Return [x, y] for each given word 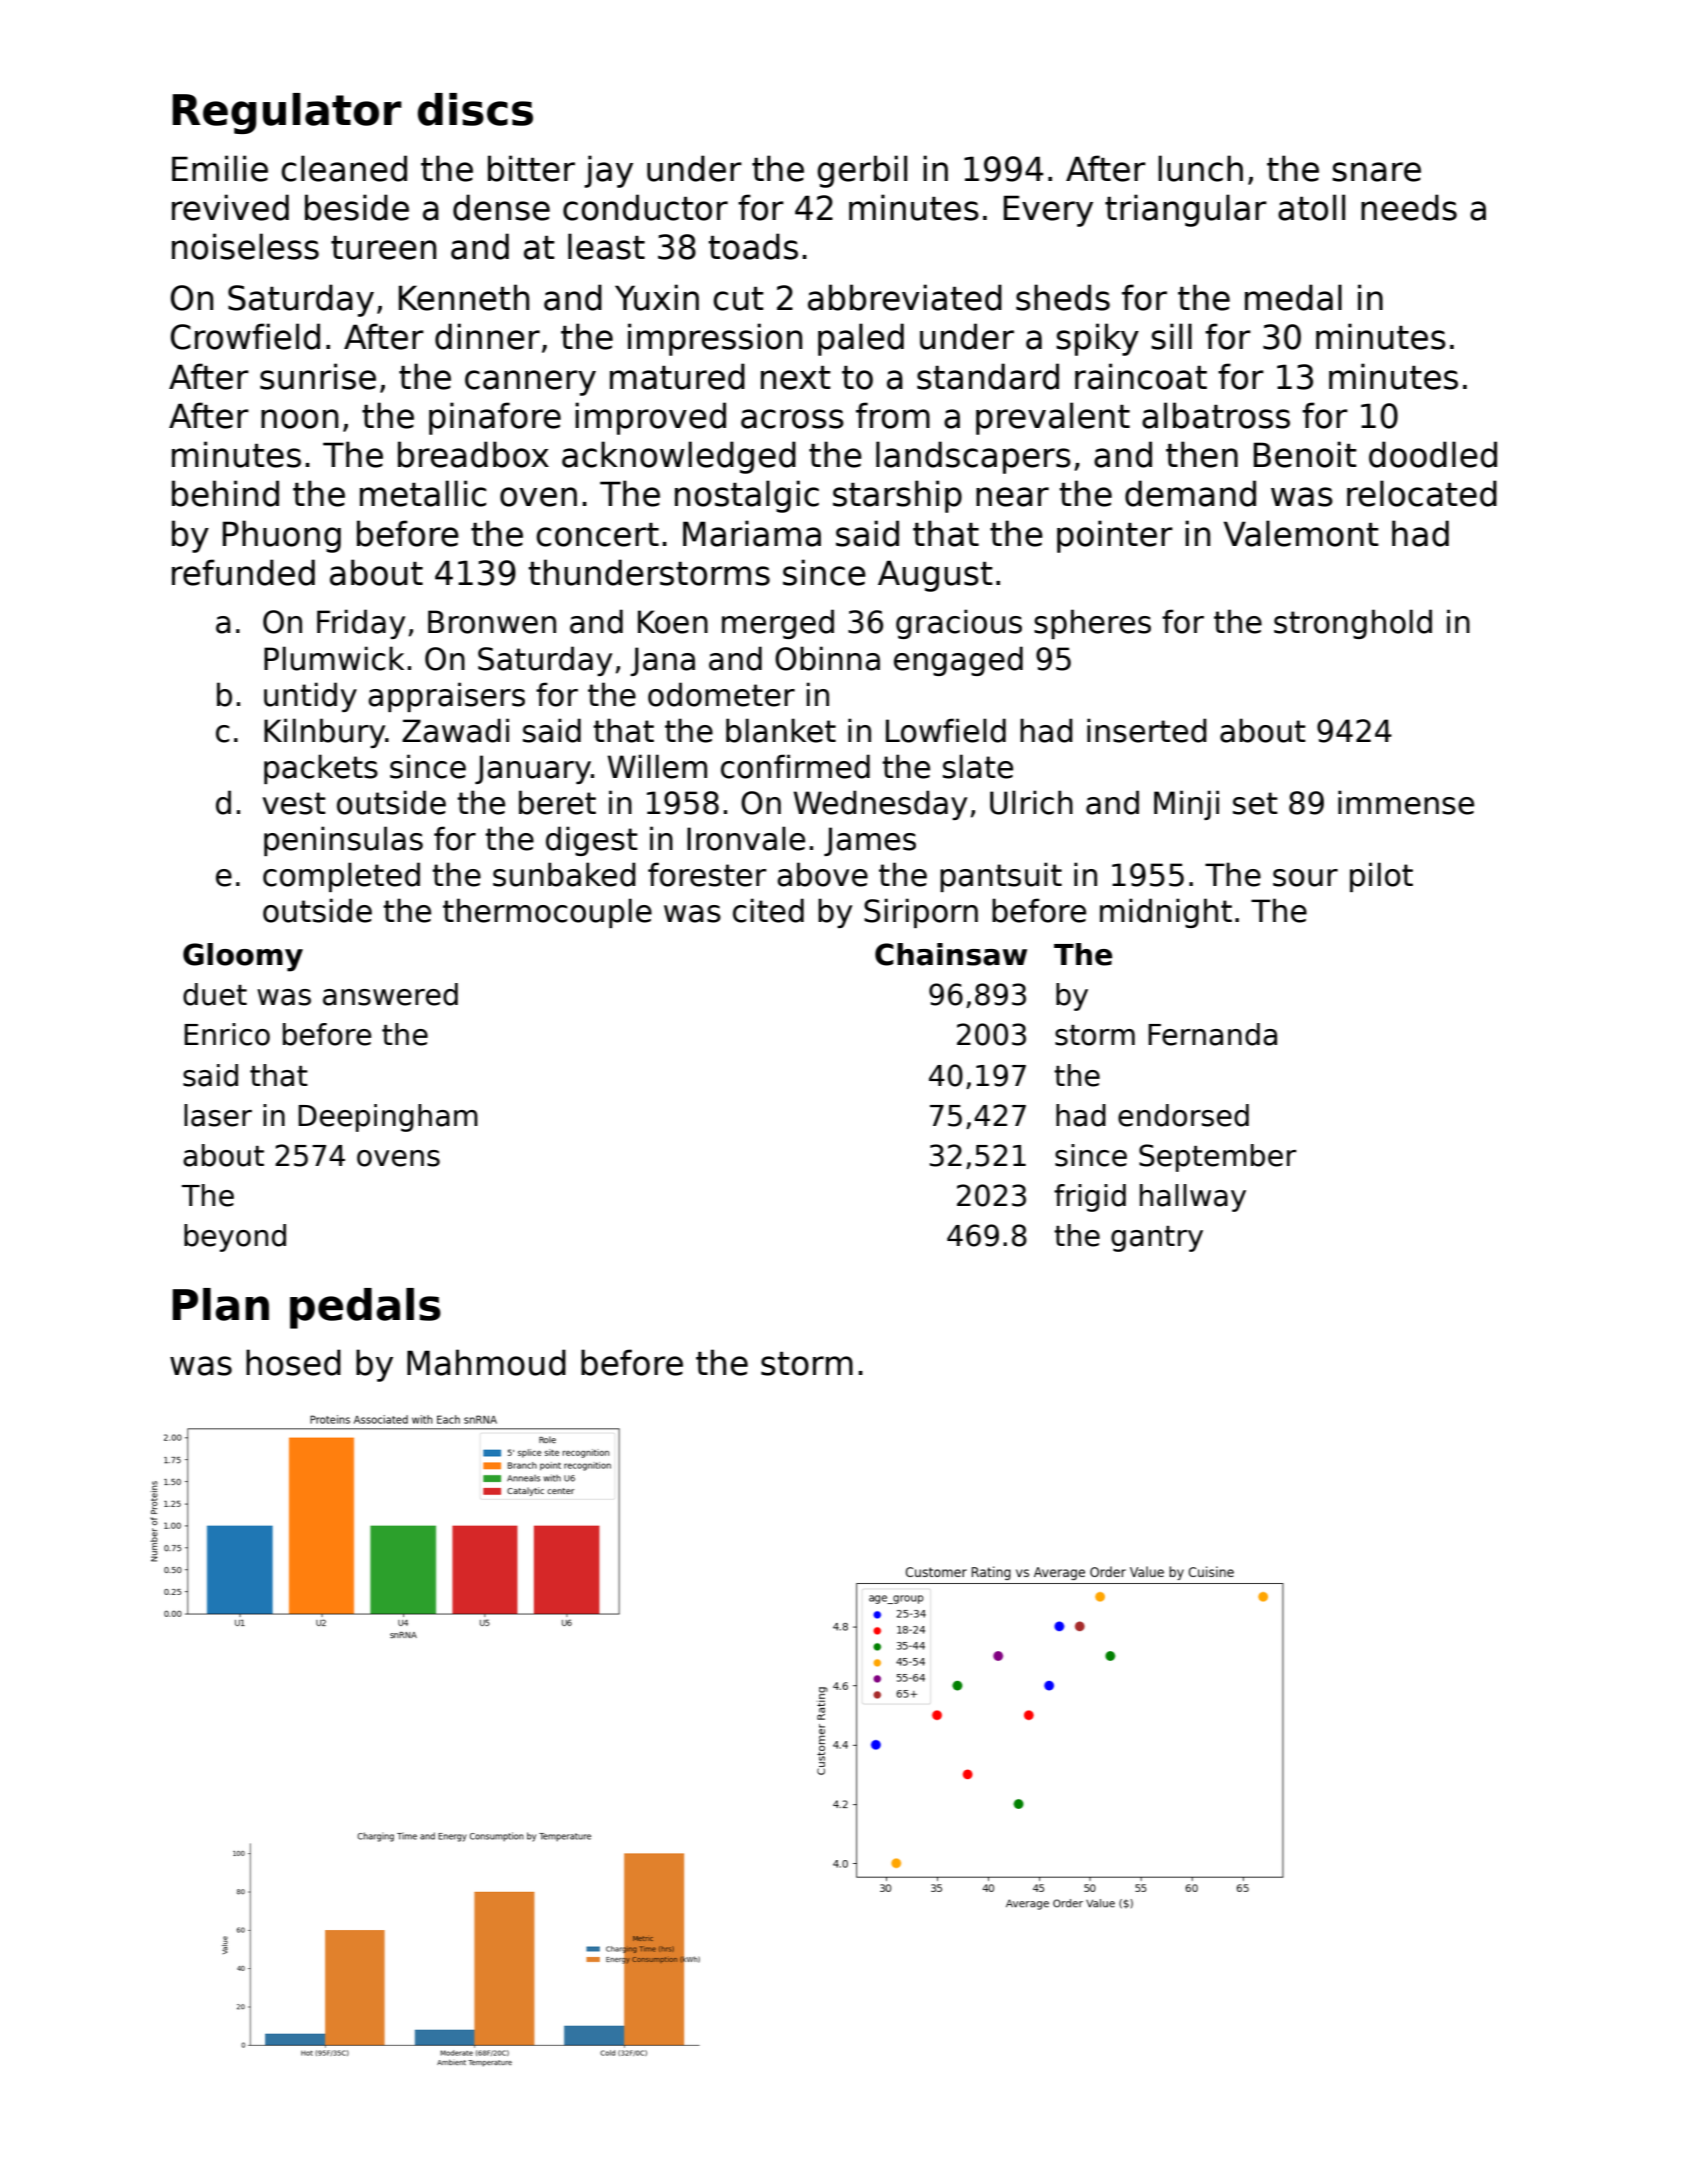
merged [778, 624]
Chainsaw [951, 954]
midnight [1166, 913]
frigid [1090, 1198]
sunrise [318, 376]
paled [861, 339]
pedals [365, 1308]
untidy [310, 697]
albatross [1216, 415]
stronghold [1353, 624]
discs [475, 109]
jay [608, 171]
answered [390, 994]
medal [1293, 297]
